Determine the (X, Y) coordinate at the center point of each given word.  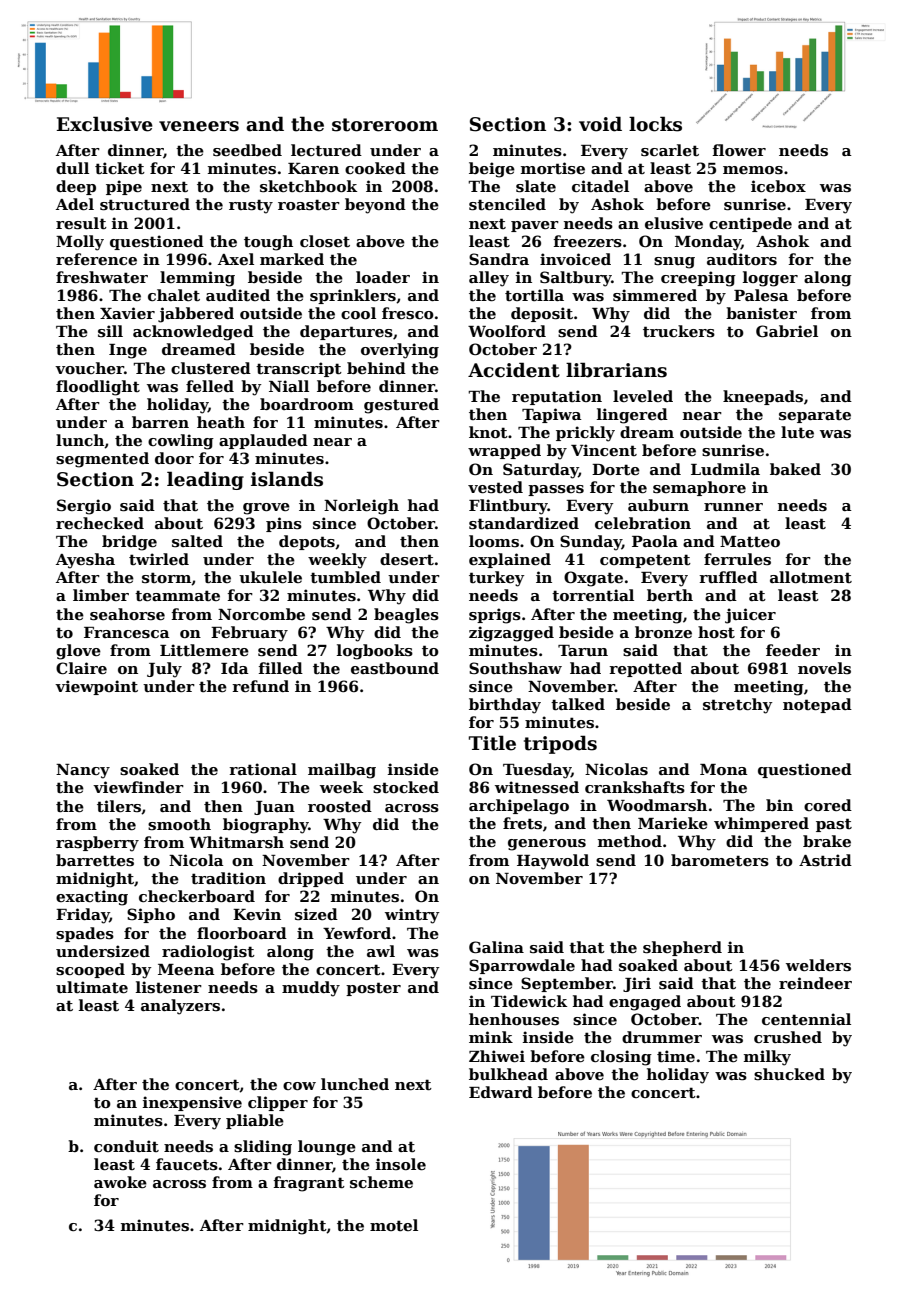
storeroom (385, 125)
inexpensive (192, 1103)
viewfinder (138, 787)
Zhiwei (497, 1056)
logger (770, 279)
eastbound (395, 668)
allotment (811, 577)
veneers (199, 126)
